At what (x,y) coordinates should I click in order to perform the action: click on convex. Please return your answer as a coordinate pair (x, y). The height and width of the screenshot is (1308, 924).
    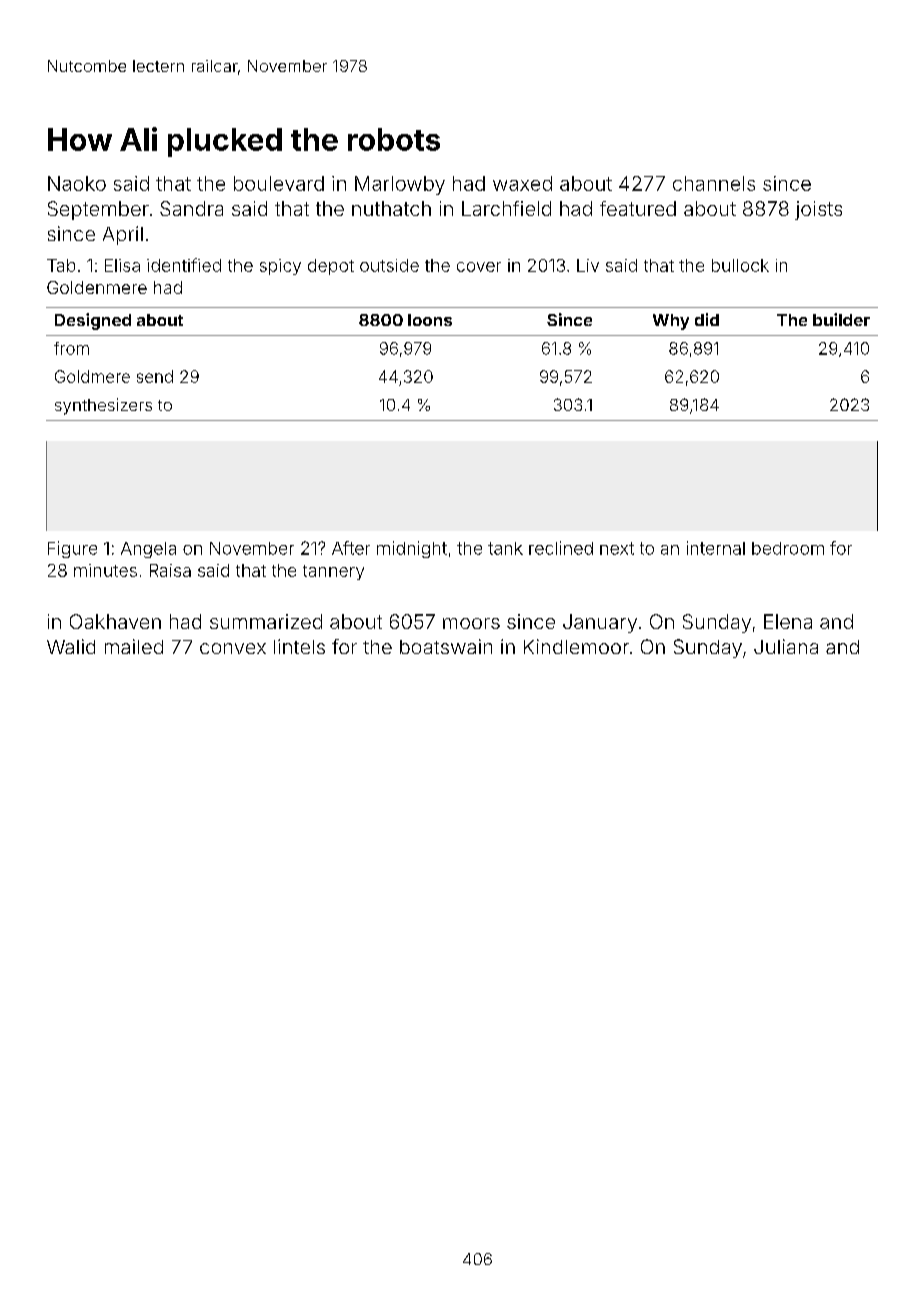
    Looking at the image, I should click on (233, 648).
